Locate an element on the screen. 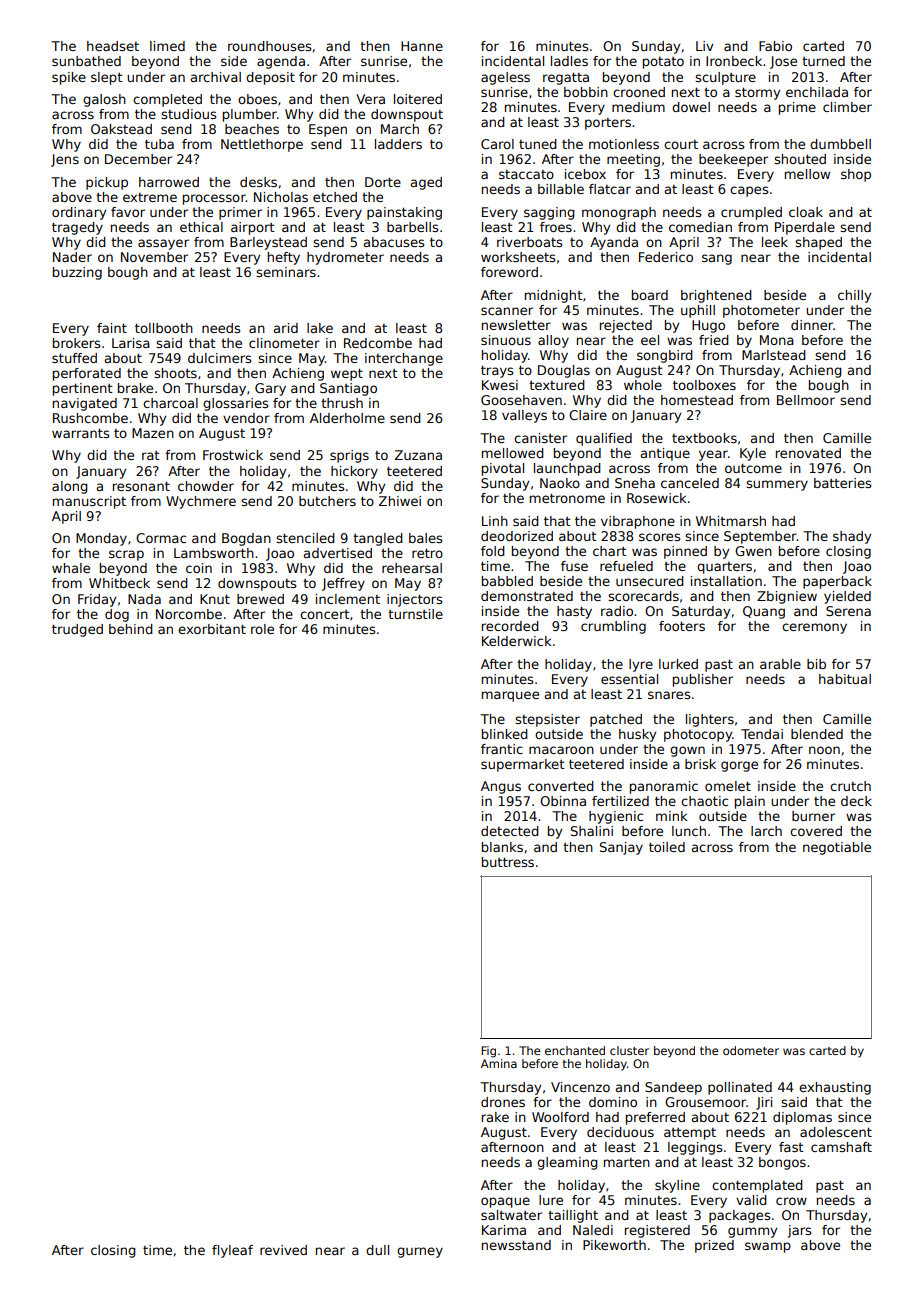 This screenshot has height=1308, width=924. larch is located at coordinates (766, 831).
